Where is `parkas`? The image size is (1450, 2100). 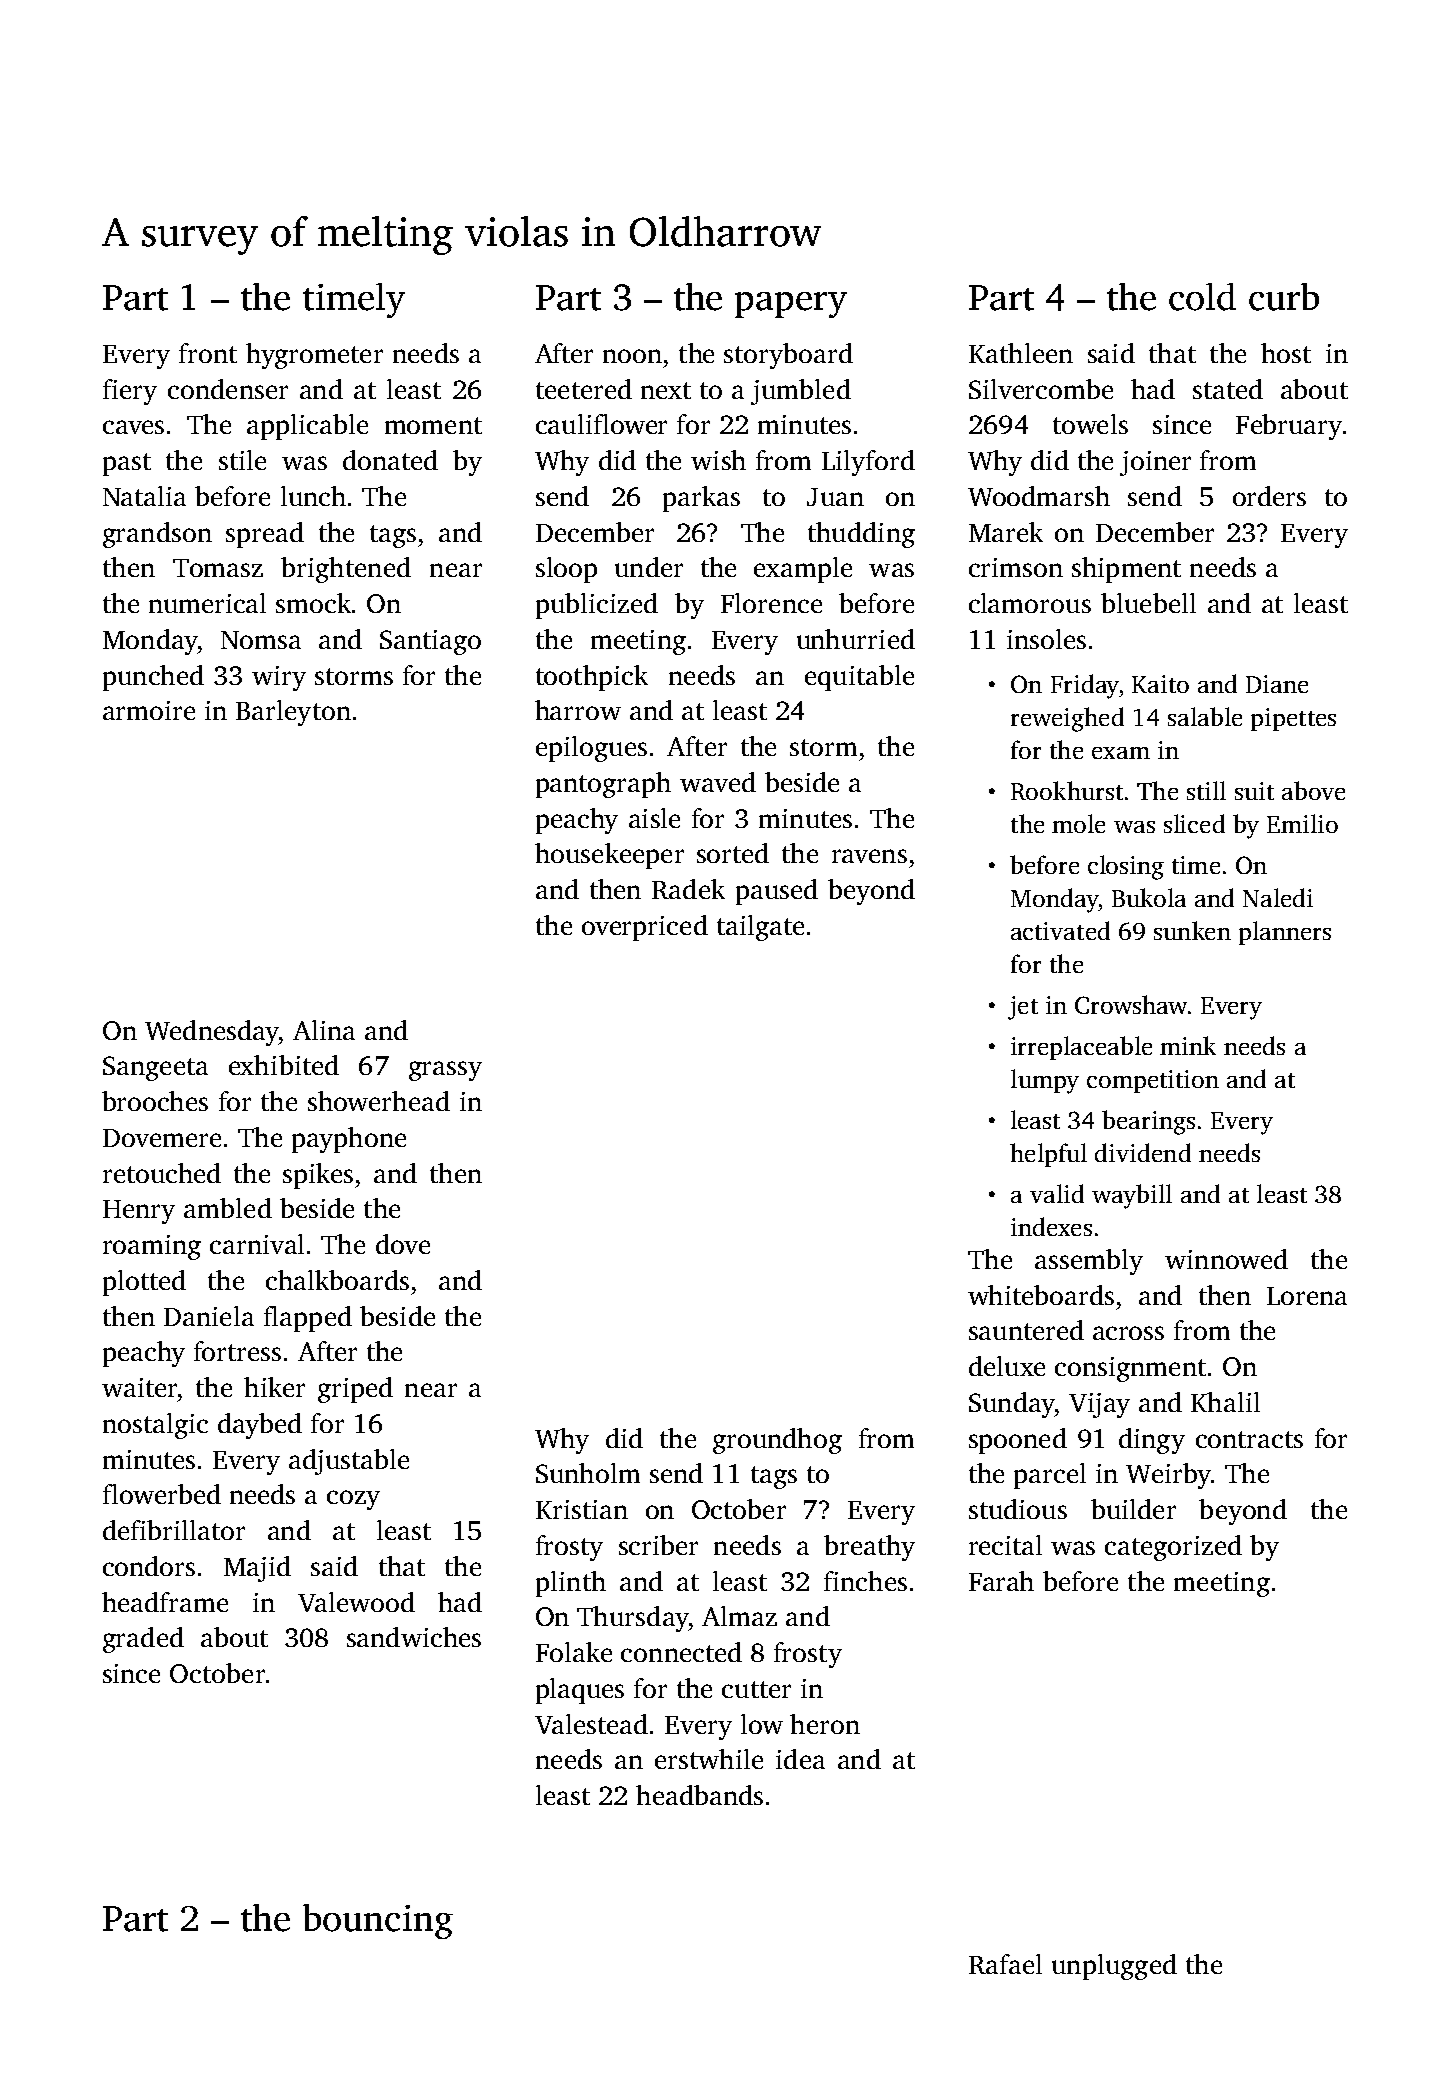
parkas is located at coordinates (701, 499).
